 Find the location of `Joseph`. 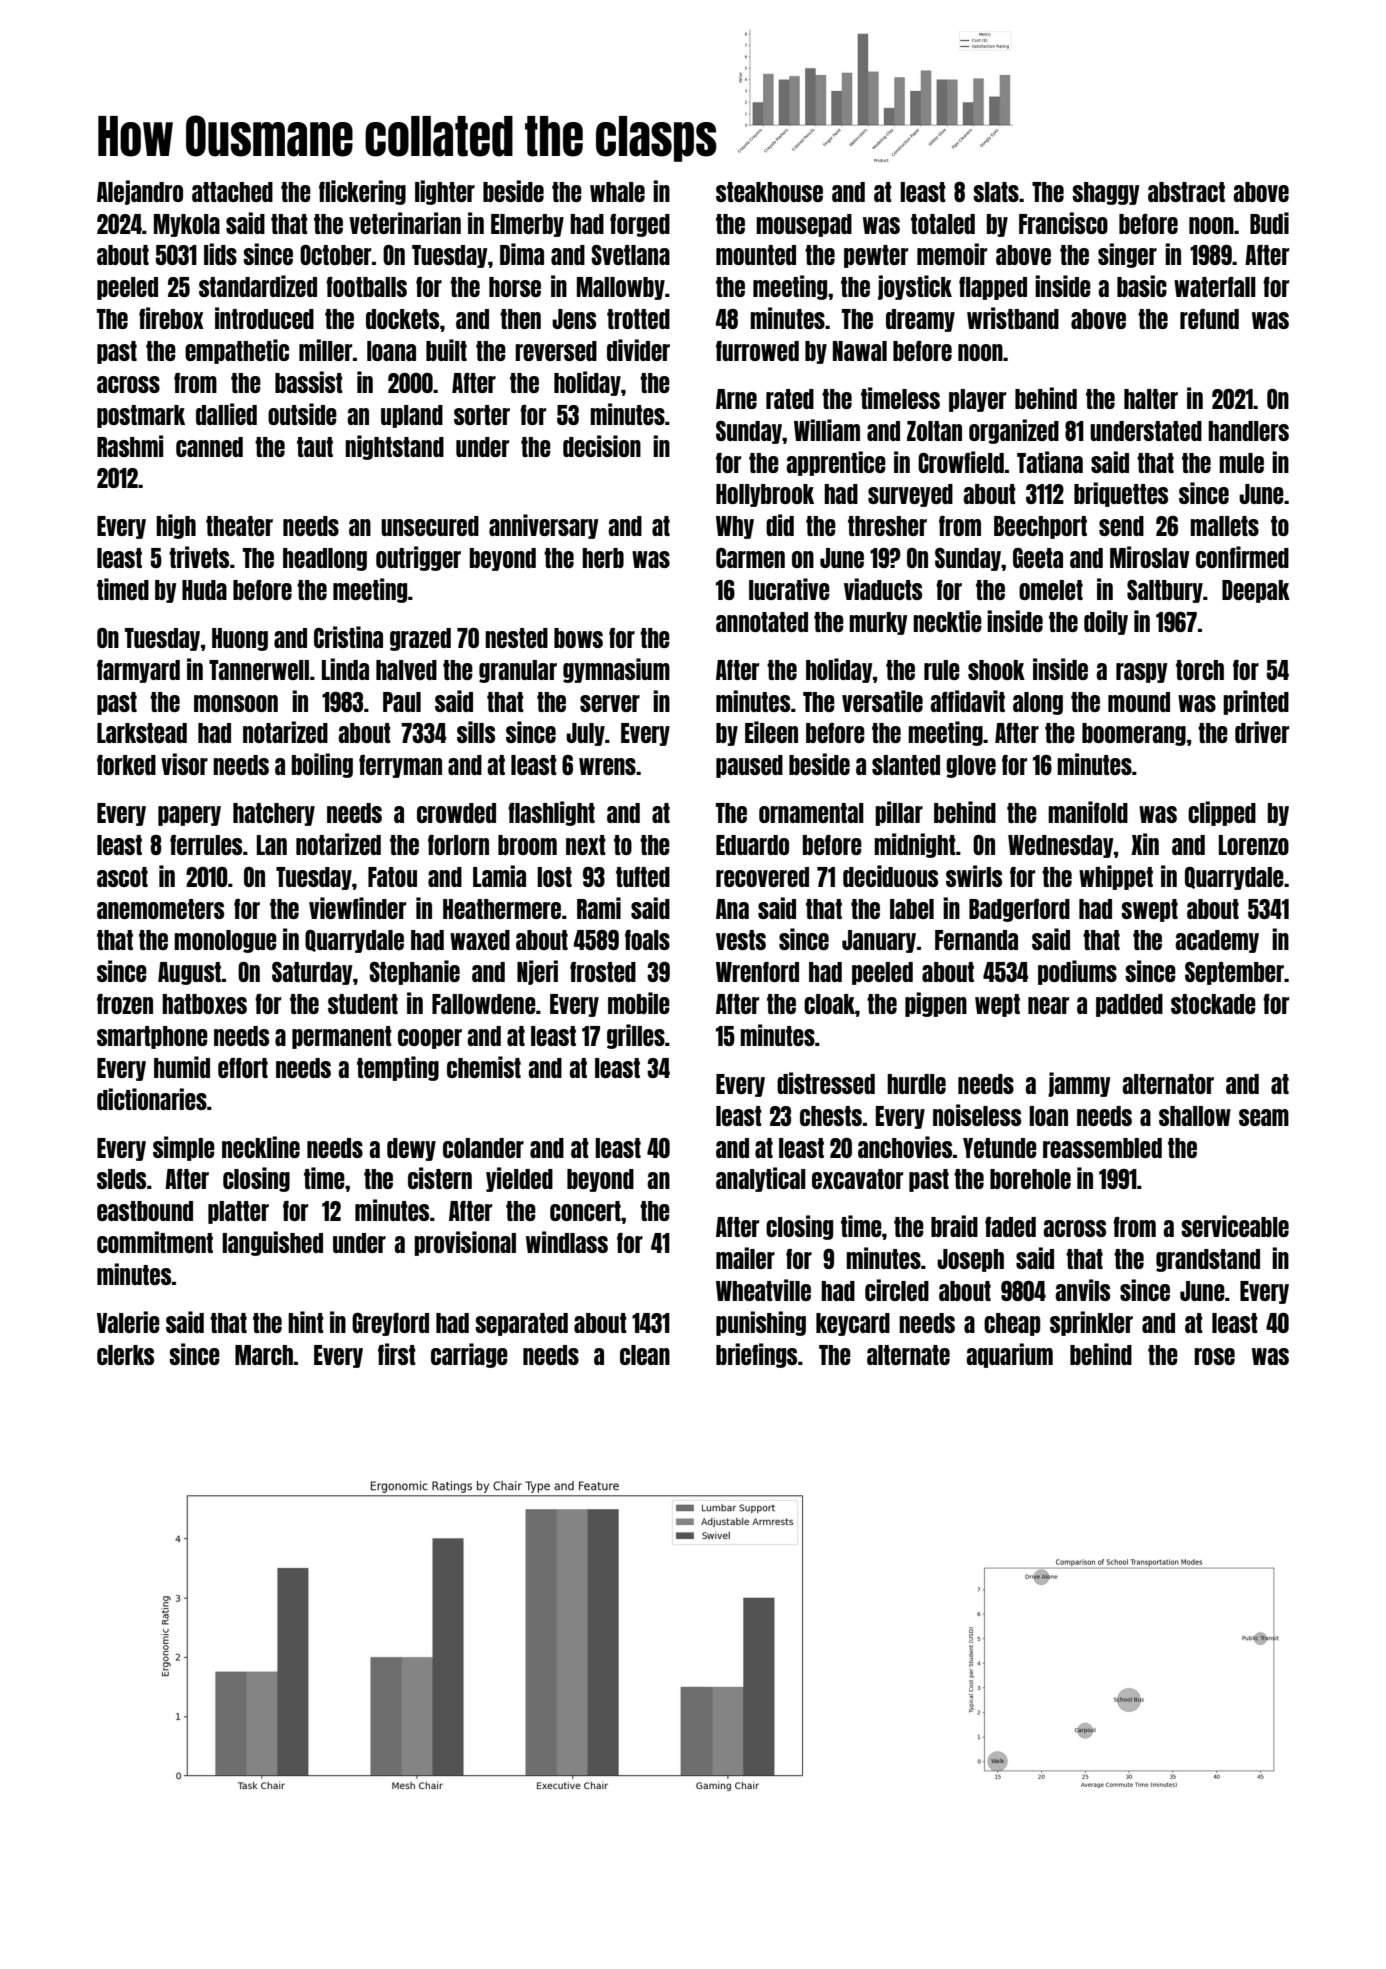

Joseph is located at coordinates (970, 1260).
